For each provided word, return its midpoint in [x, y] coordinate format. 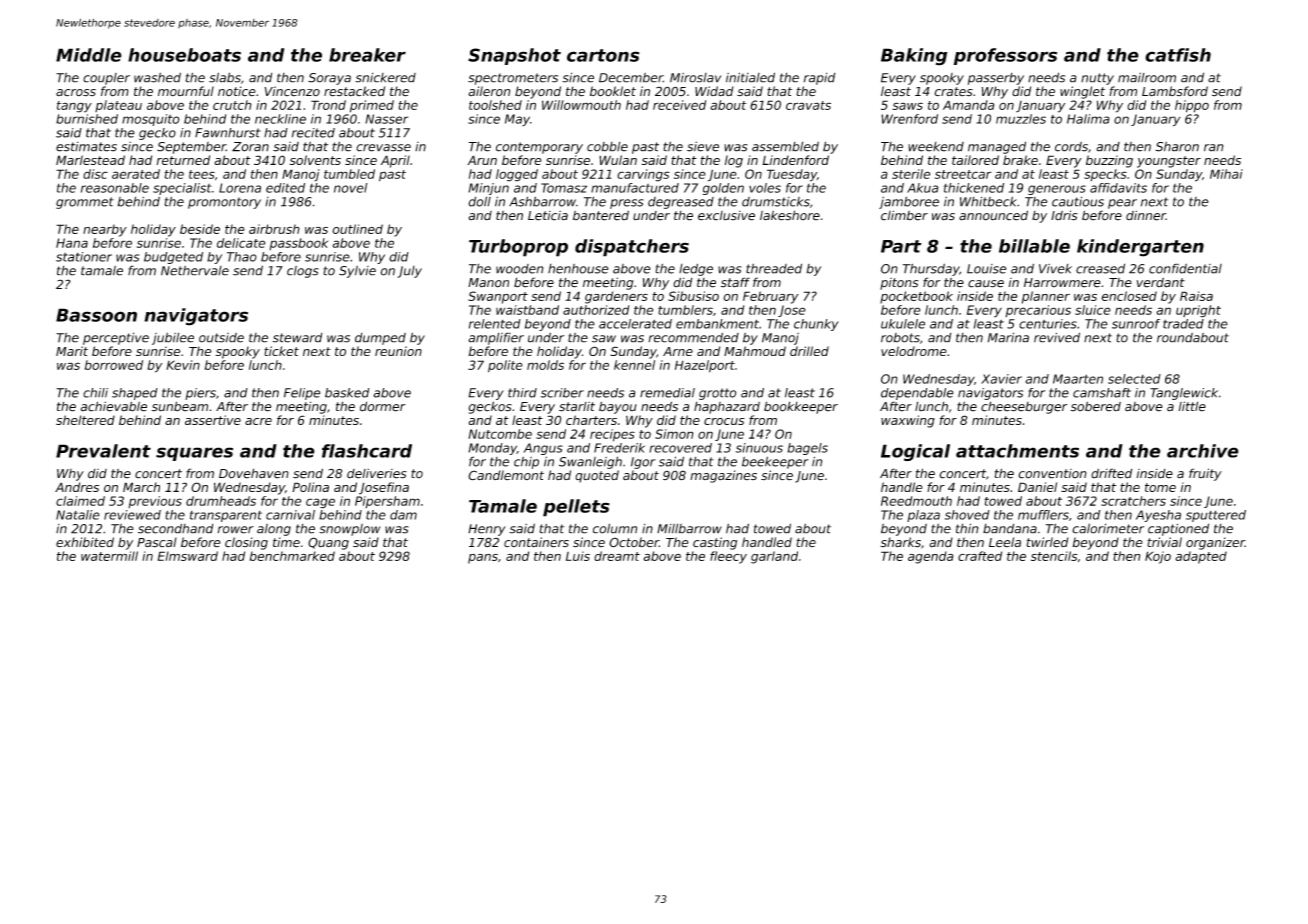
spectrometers [513, 79]
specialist [182, 189]
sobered [1096, 406]
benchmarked [292, 556]
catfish [1178, 55]
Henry [487, 530]
